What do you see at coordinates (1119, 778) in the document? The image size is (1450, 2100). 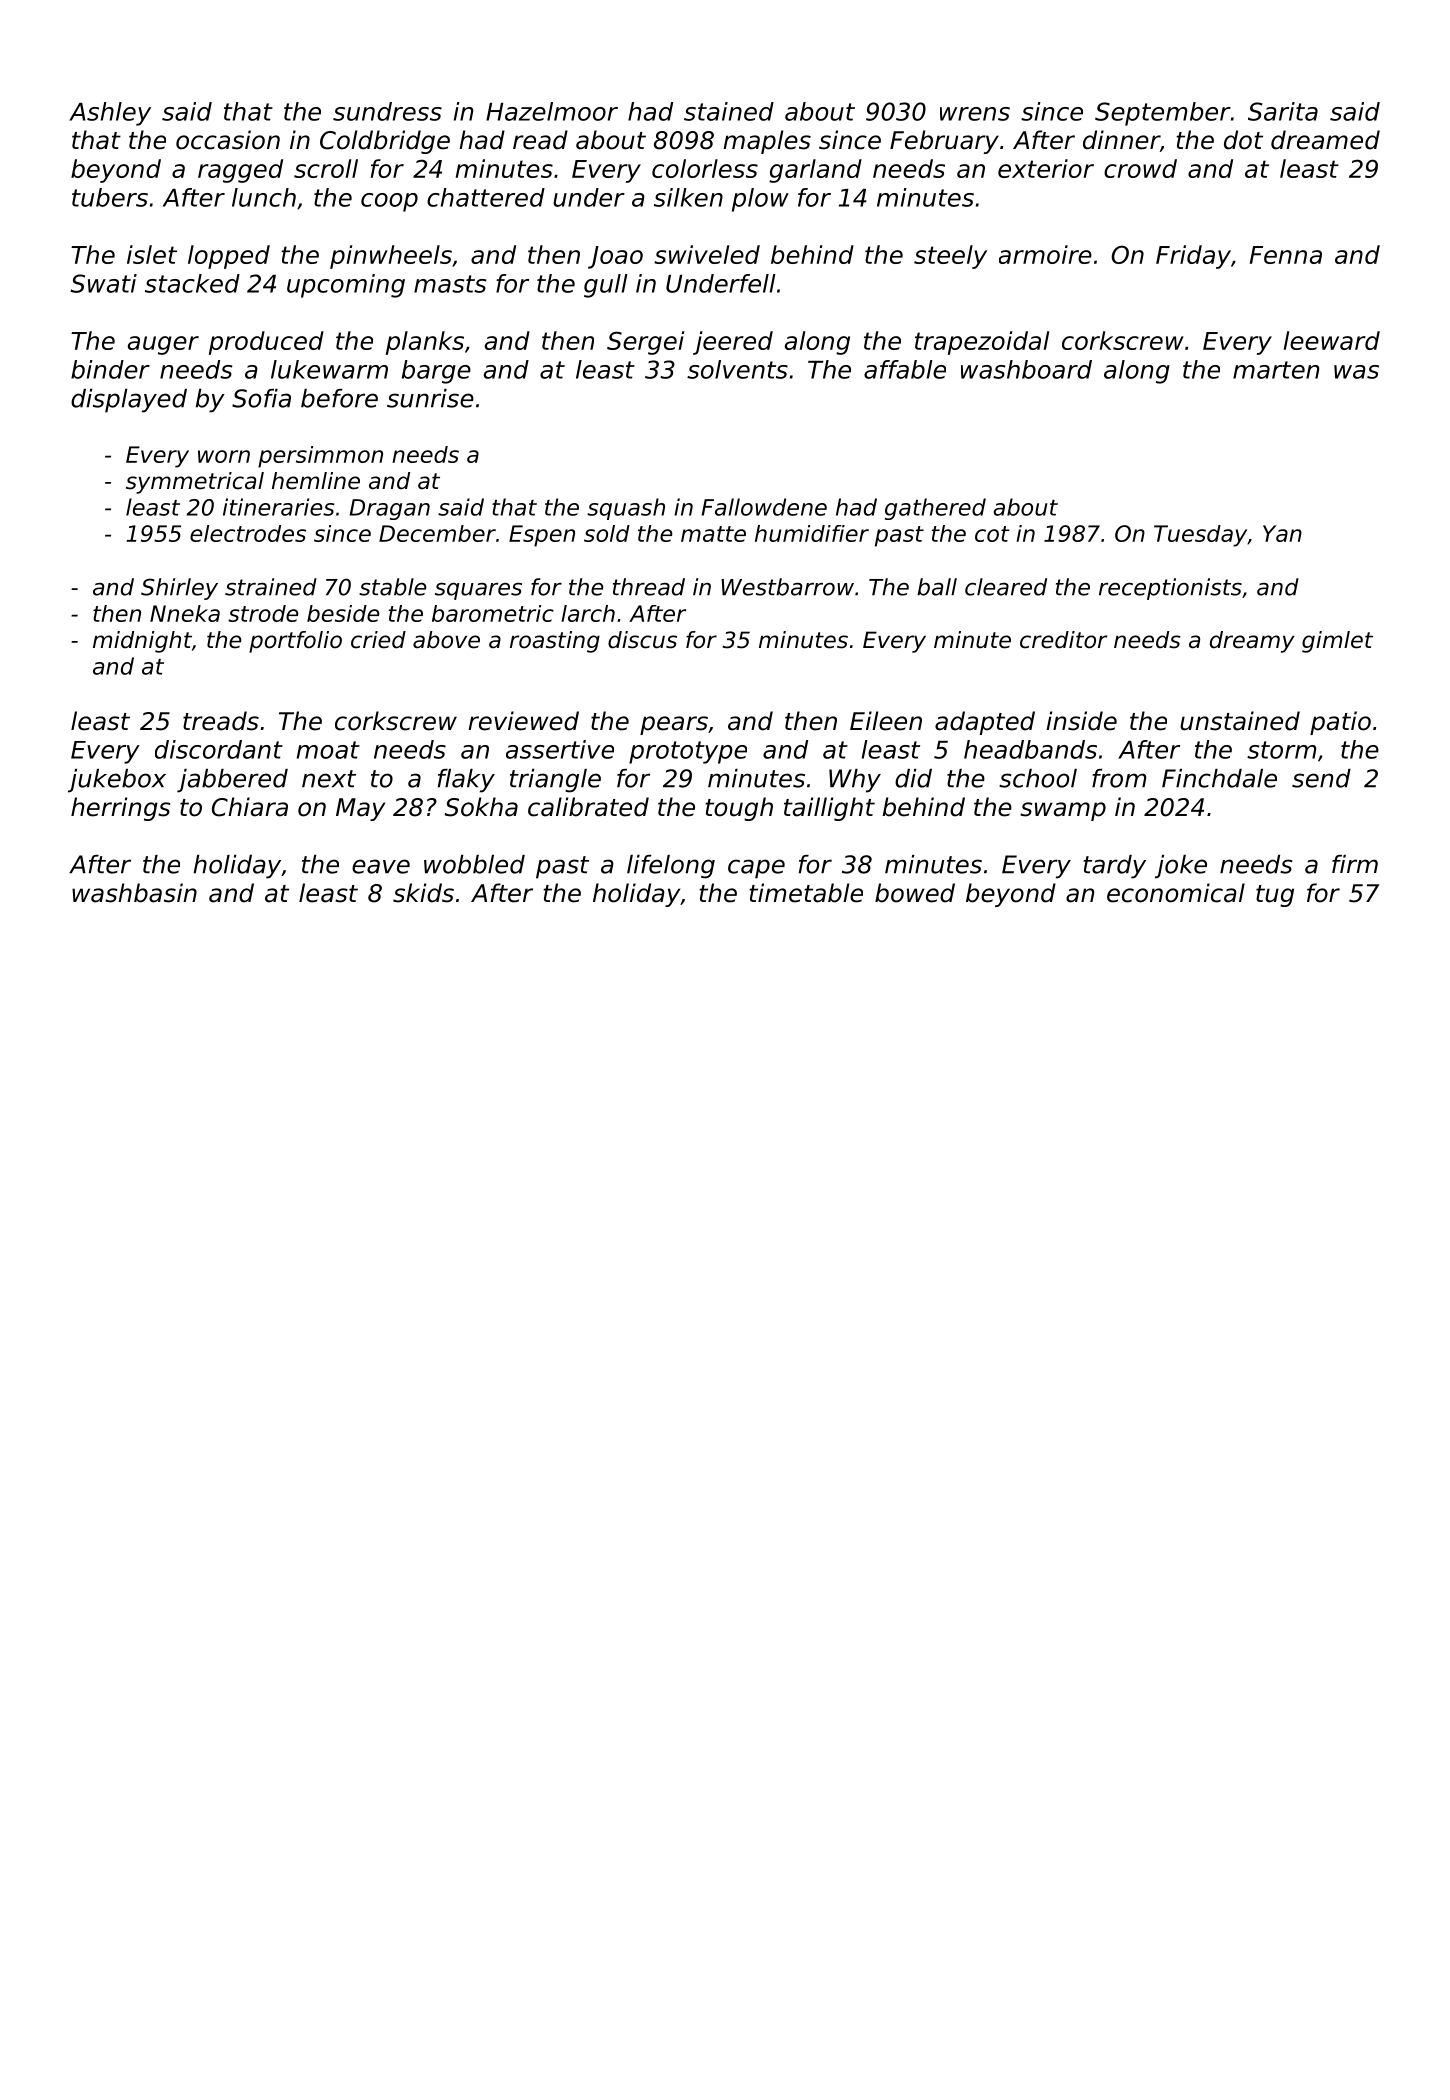 I see `from` at bounding box center [1119, 778].
